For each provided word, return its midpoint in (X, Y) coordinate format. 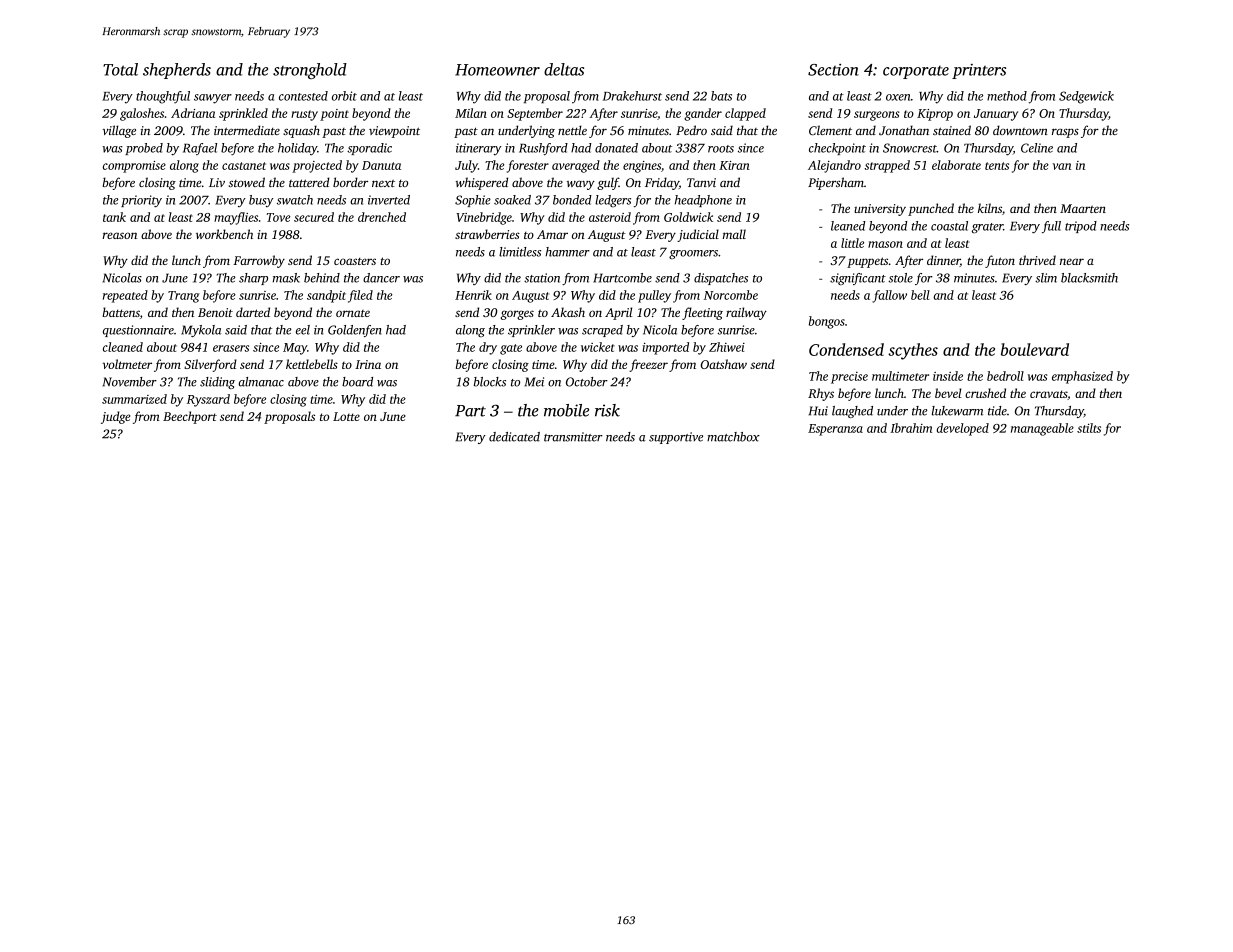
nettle (572, 130)
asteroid (610, 217)
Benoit (215, 312)
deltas (564, 69)
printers (979, 71)
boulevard (1035, 349)
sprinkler (531, 331)
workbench (224, 234)
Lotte (346, 416)
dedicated (514, 437)
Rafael (200, 149)
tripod (1081, 227)
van (1062, 166)
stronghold (310, 71)
